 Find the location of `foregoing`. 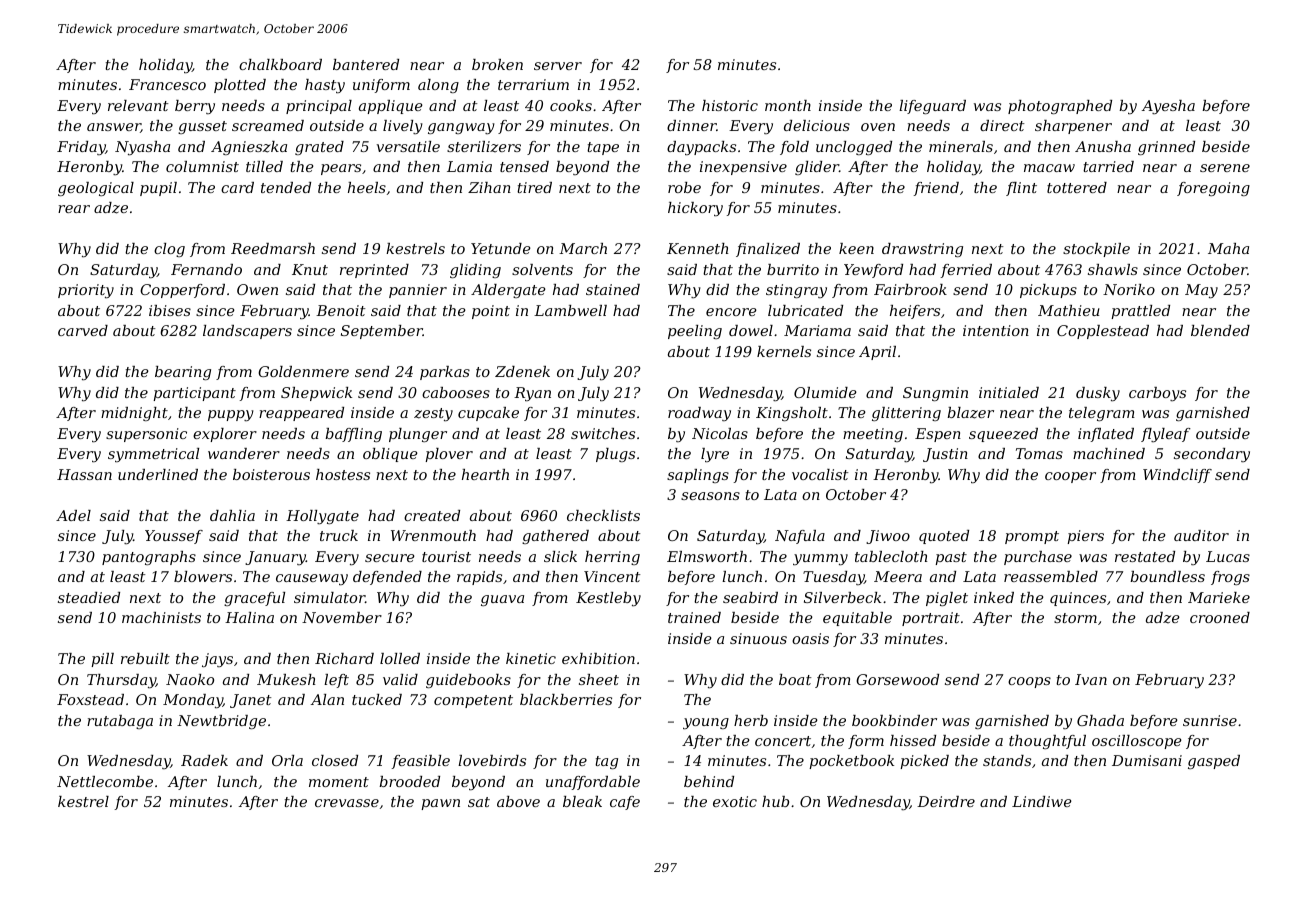

foregoing is located at coordinates (1213, 189).
